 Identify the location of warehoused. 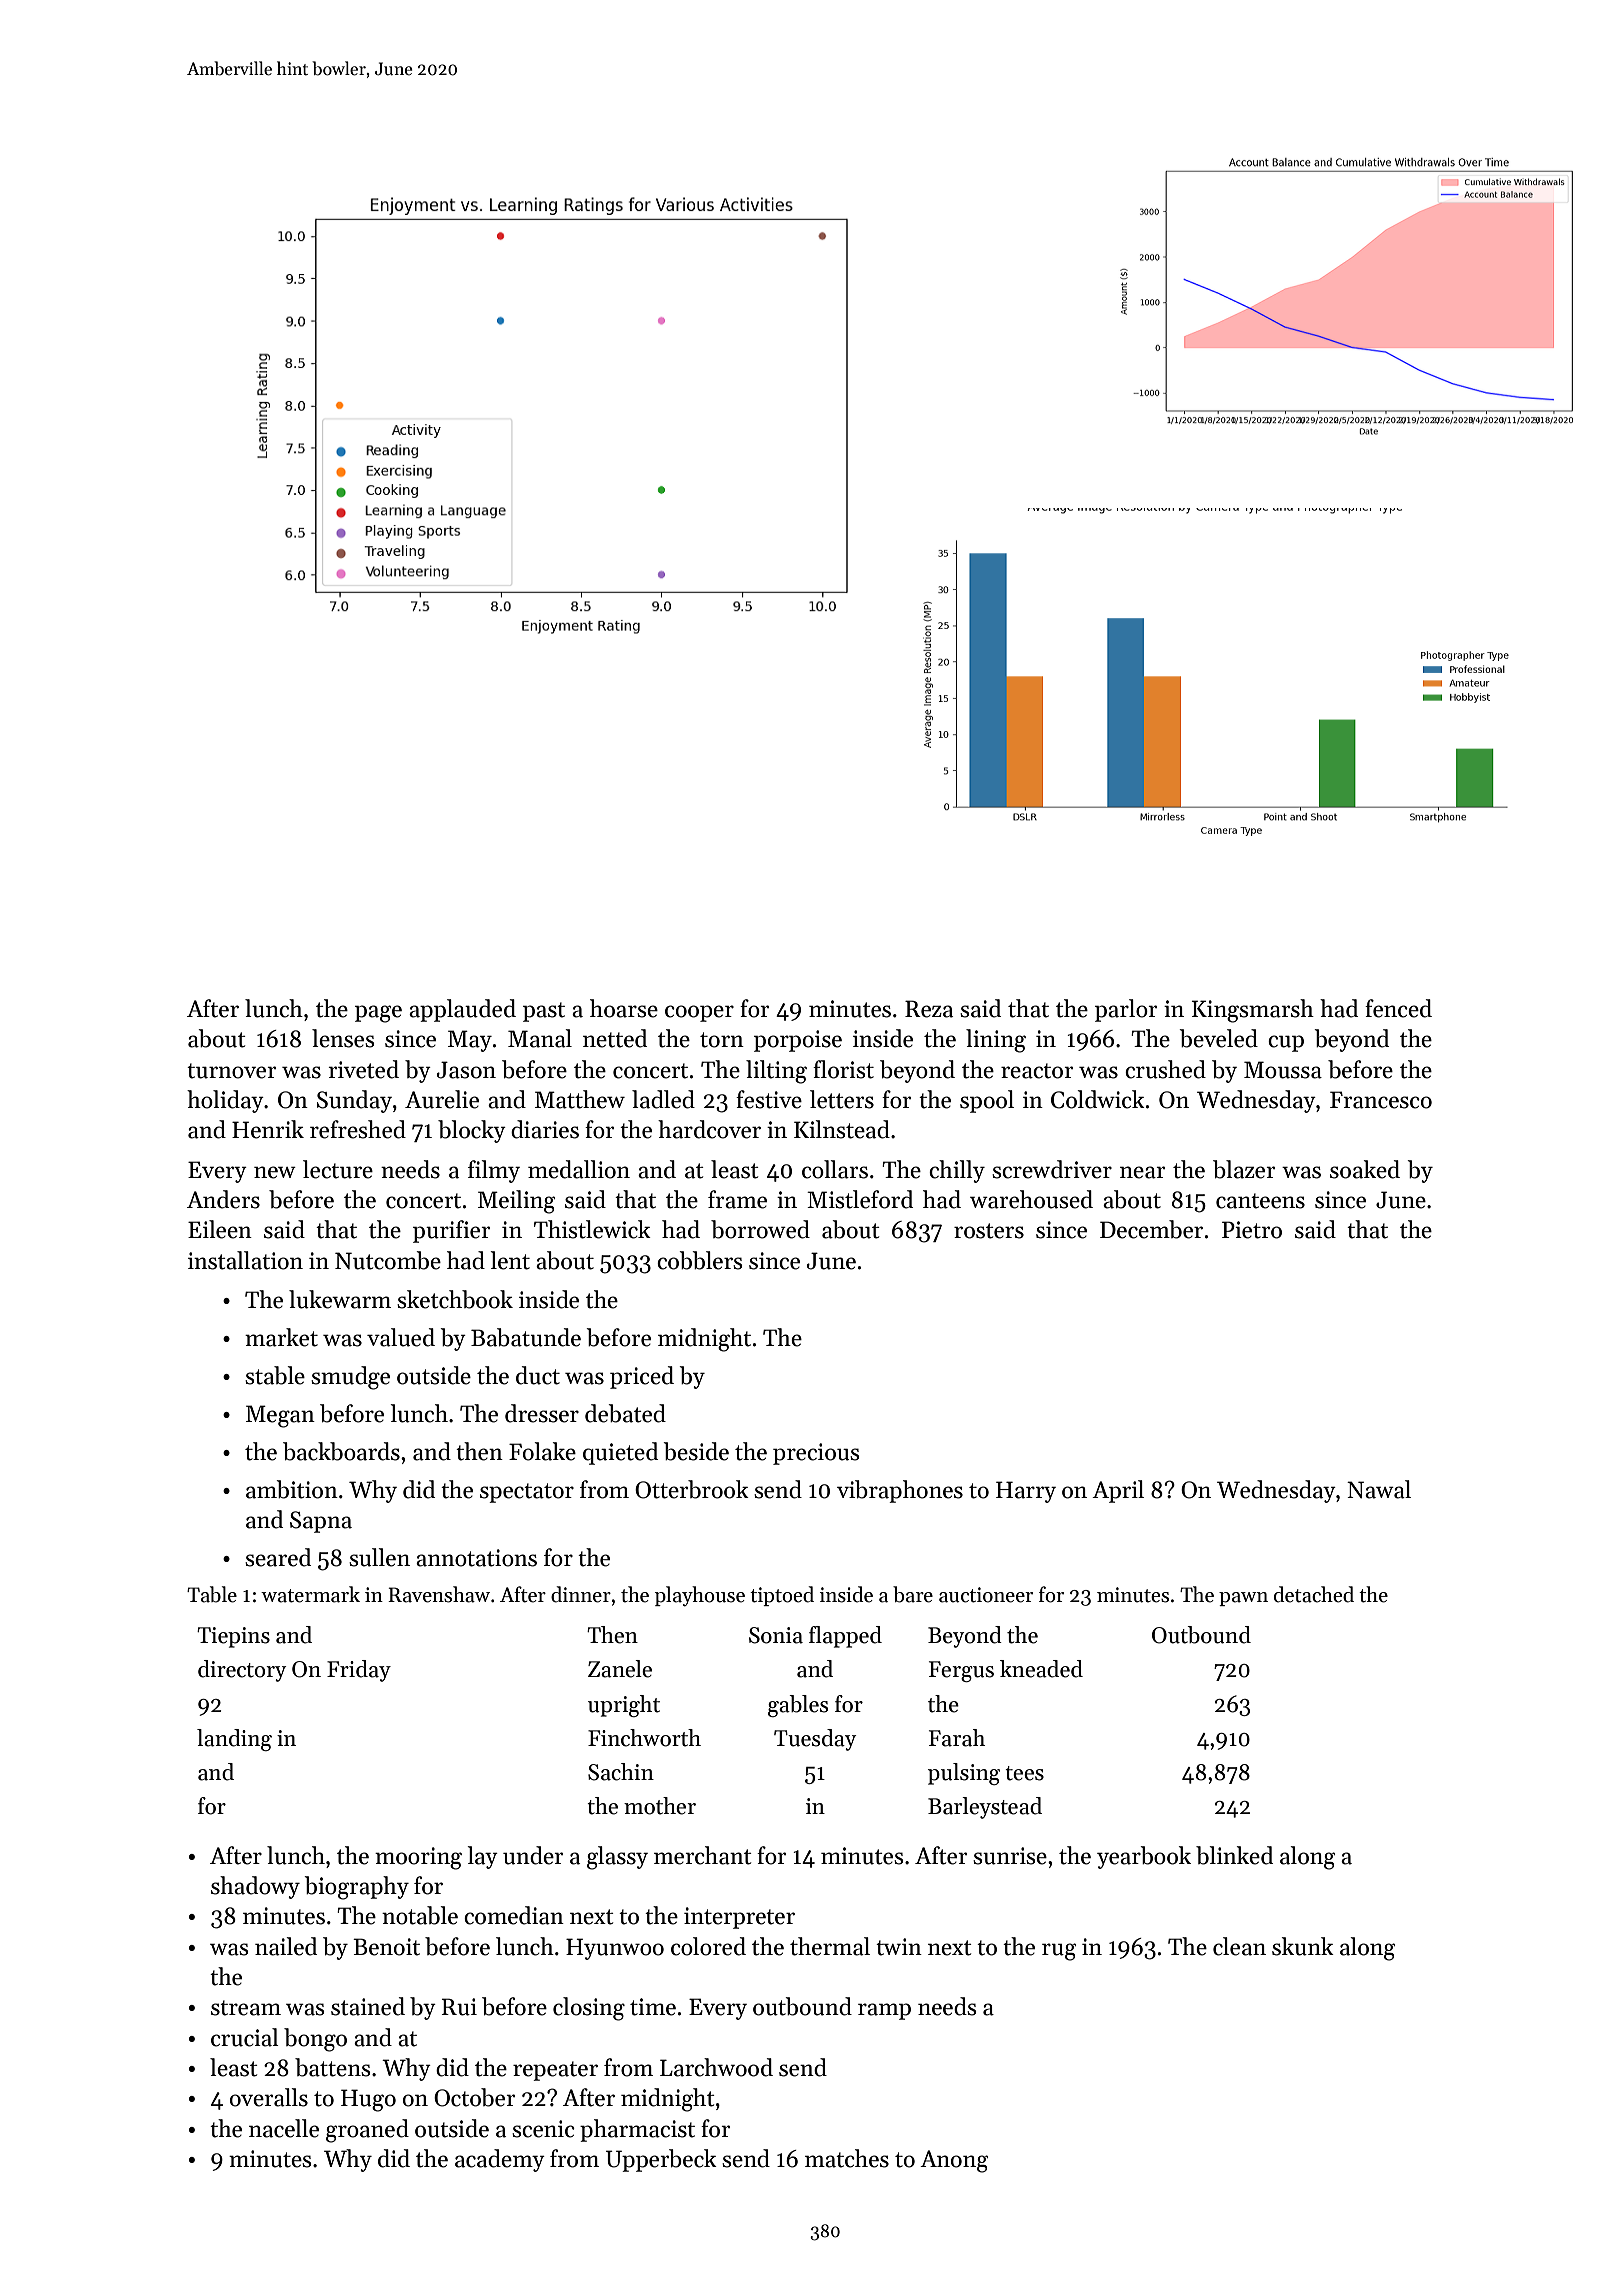
(1031, 1199).
